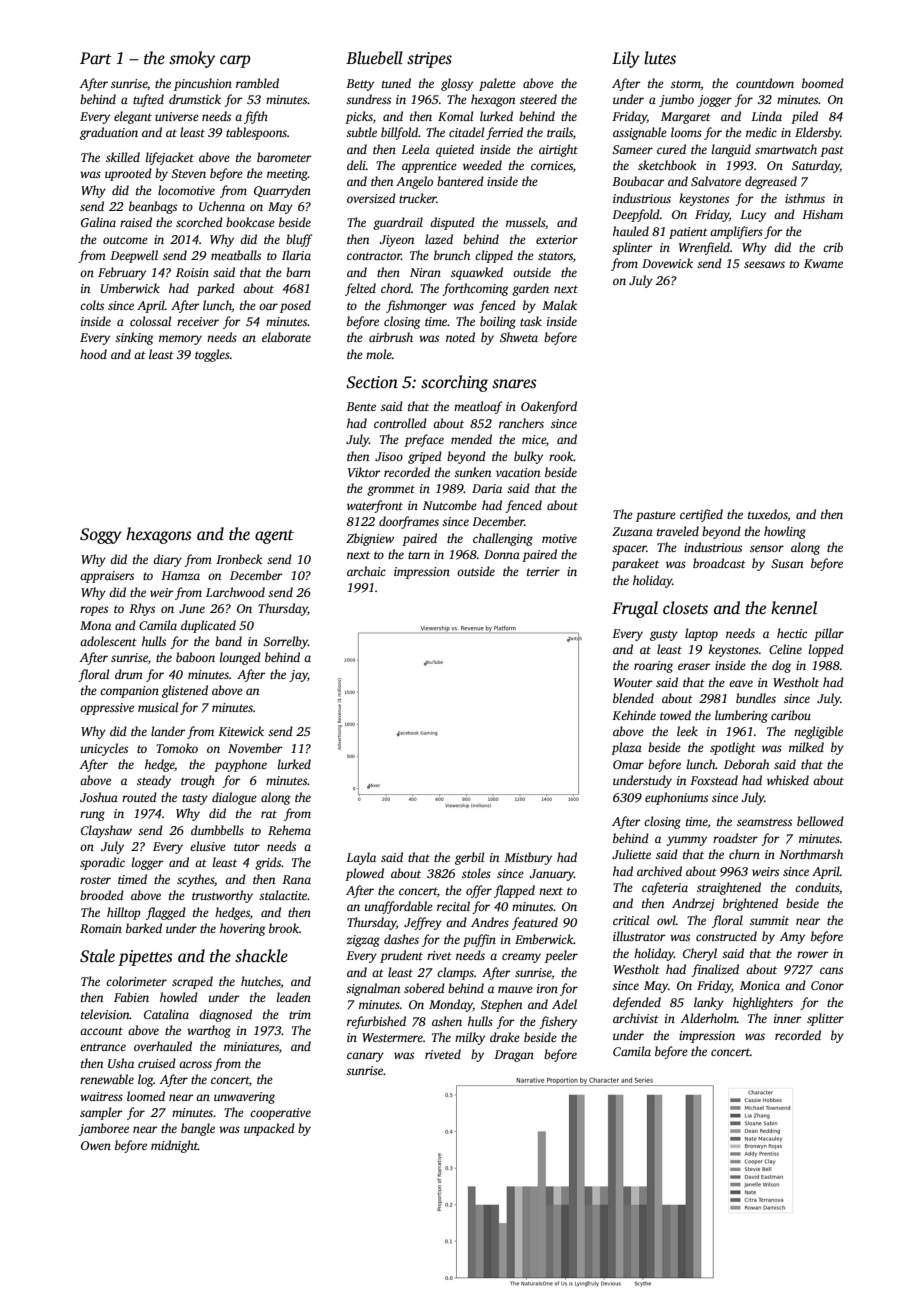 The height and width of the screenshot is (1308, 924). I want to click on Monica, so click(760, 985).
